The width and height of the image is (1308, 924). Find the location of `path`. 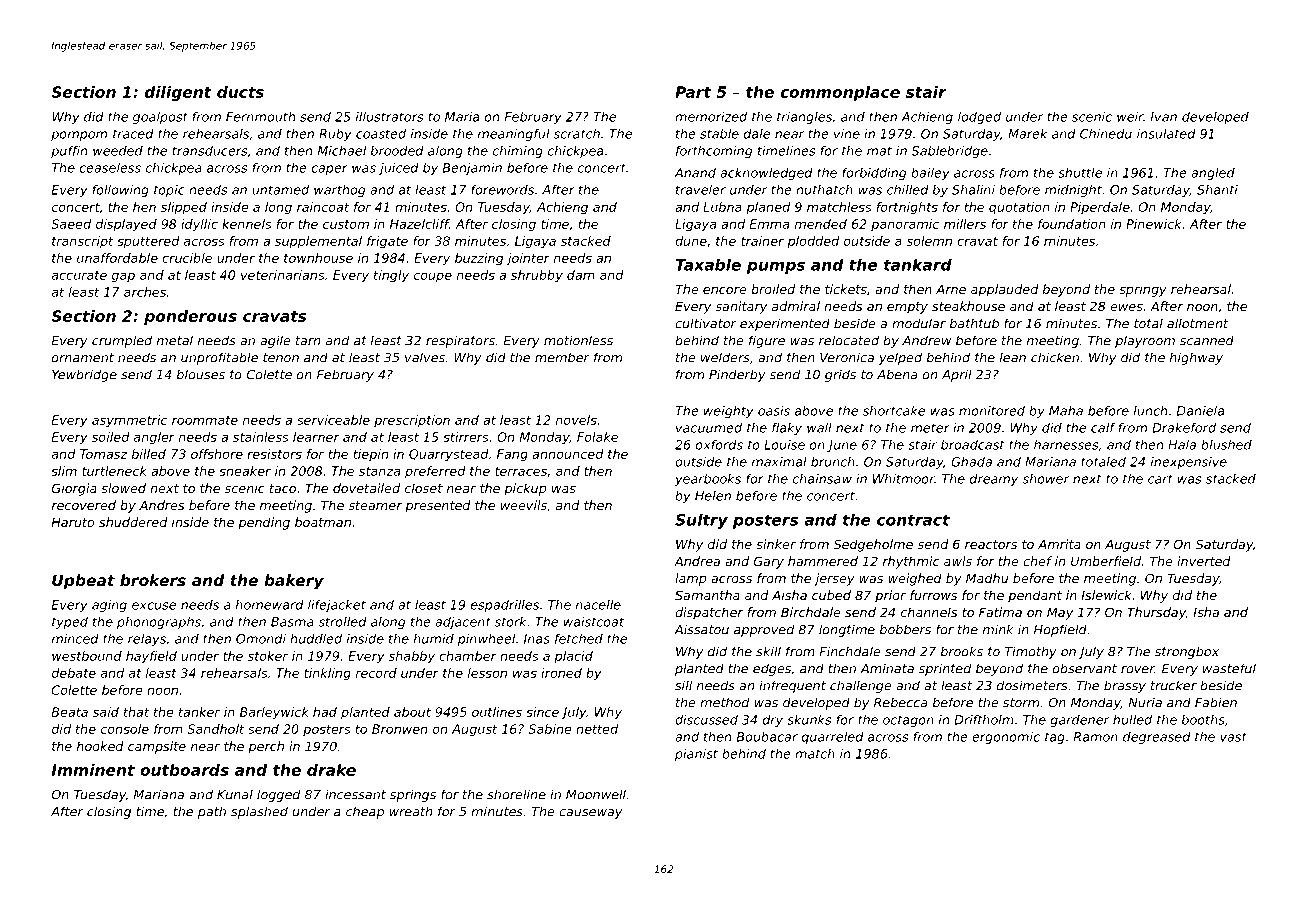

path is located at coordinates (212, 812).
